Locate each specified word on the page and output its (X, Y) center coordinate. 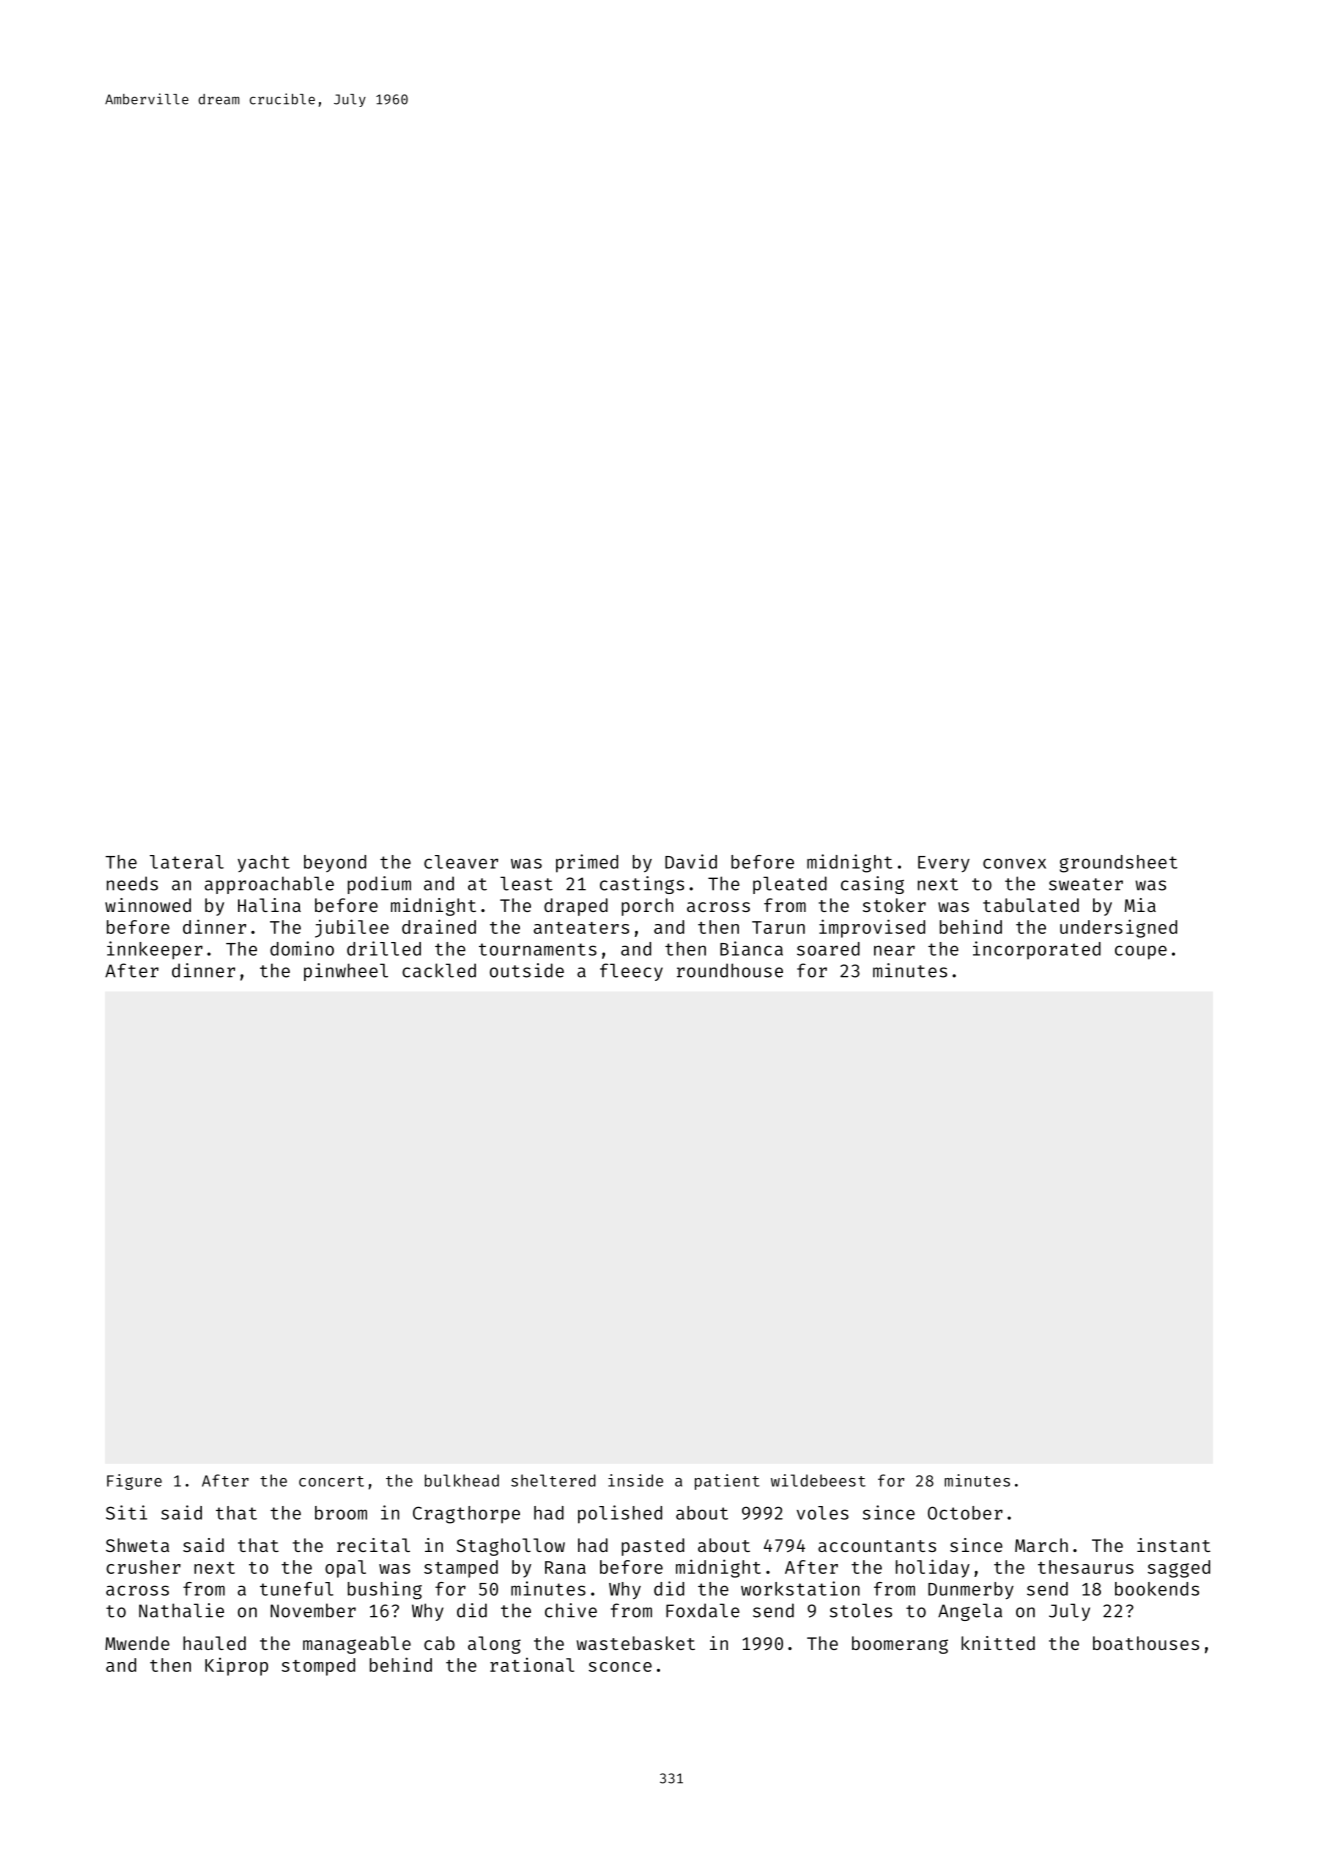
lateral (187, 862)
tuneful (296, 1589)
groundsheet (1118, 864)
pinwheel (346, 972)
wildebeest (818, 1480)
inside (635, 1480)
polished (620, 1514)
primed (587, 863)
